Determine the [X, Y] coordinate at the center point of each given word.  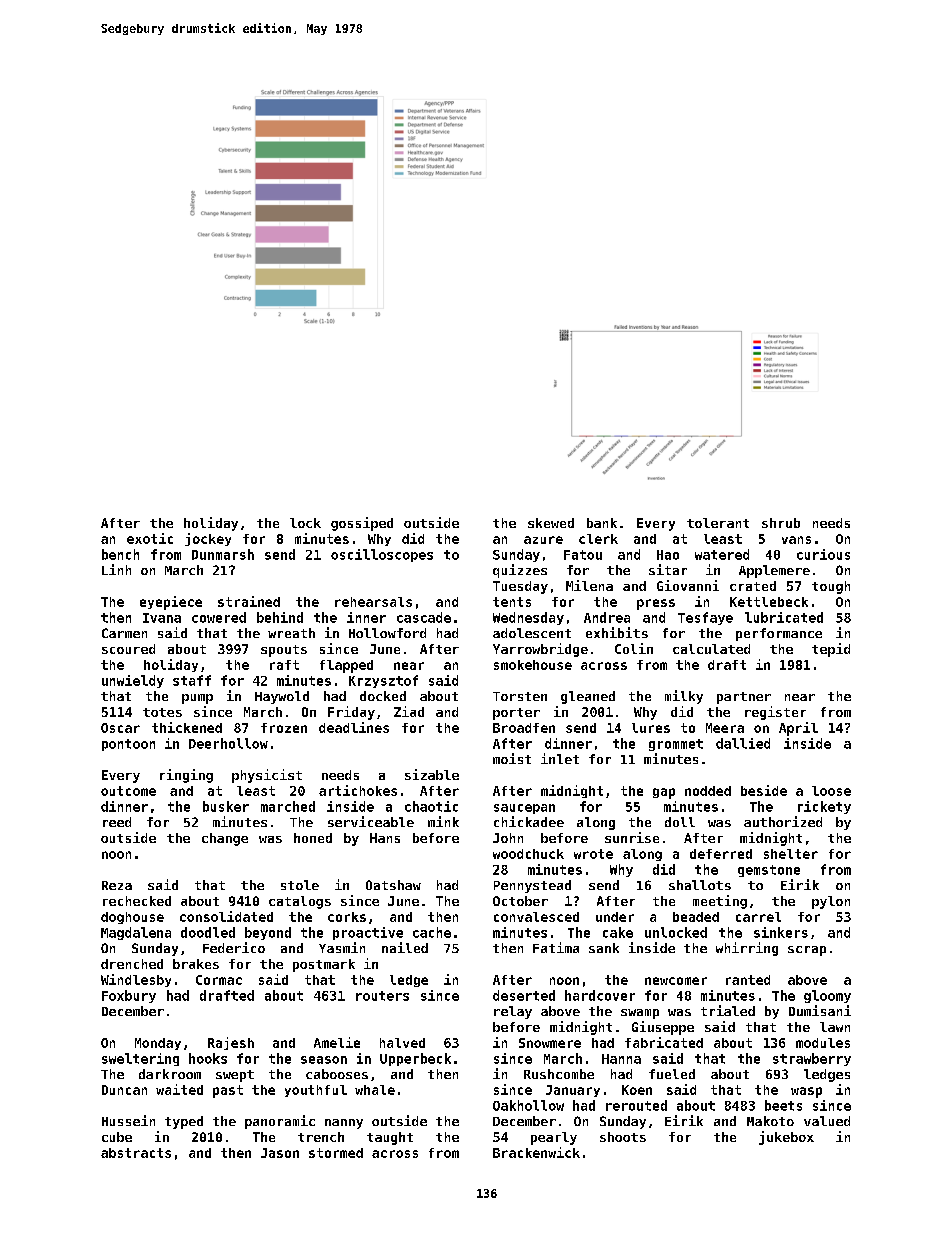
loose [831, 791]
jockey [208, 539]
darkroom [170, 1074]
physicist [267, 776]
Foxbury [129, 996]
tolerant [718, 523]
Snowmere [550, 1043]
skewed [551, 523]
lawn [835, 1027]
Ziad [409, 711]
